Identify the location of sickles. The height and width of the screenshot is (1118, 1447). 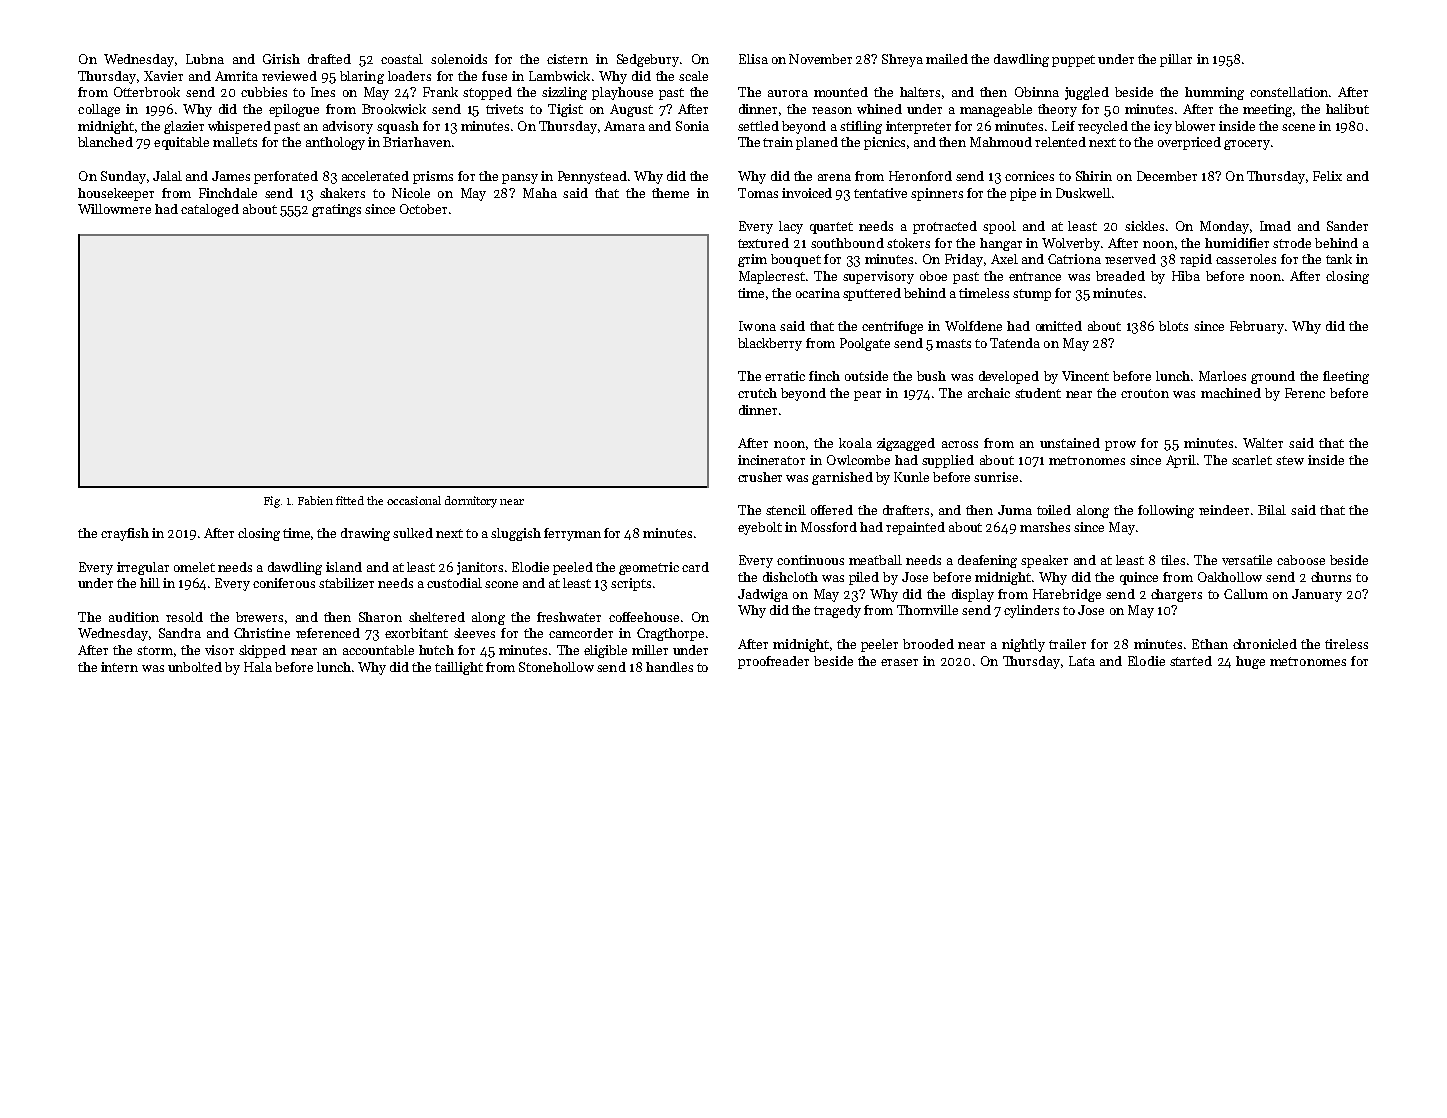
(1144, 226).
